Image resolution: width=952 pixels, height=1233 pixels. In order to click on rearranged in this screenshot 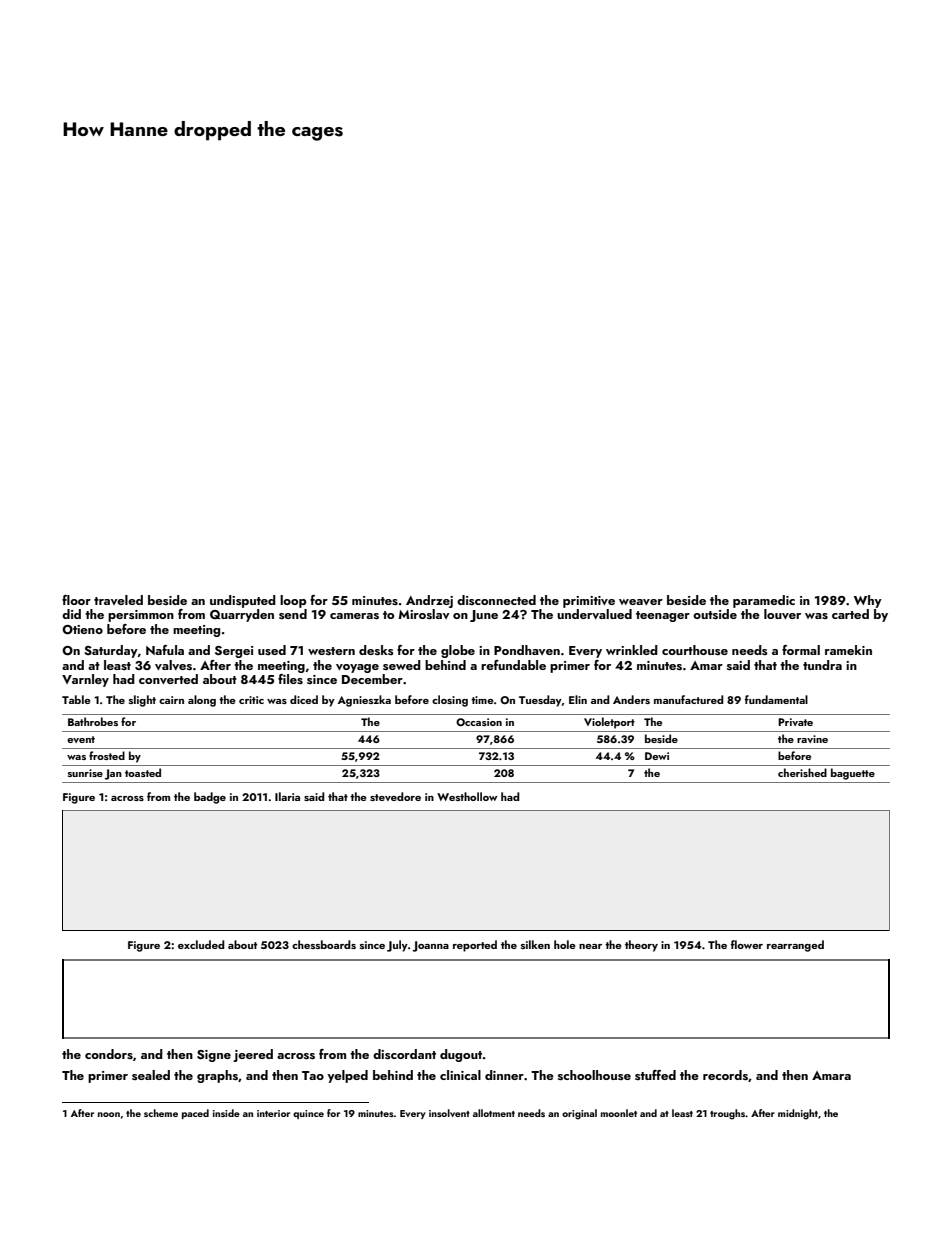, I will do `click(795, 946)`.
